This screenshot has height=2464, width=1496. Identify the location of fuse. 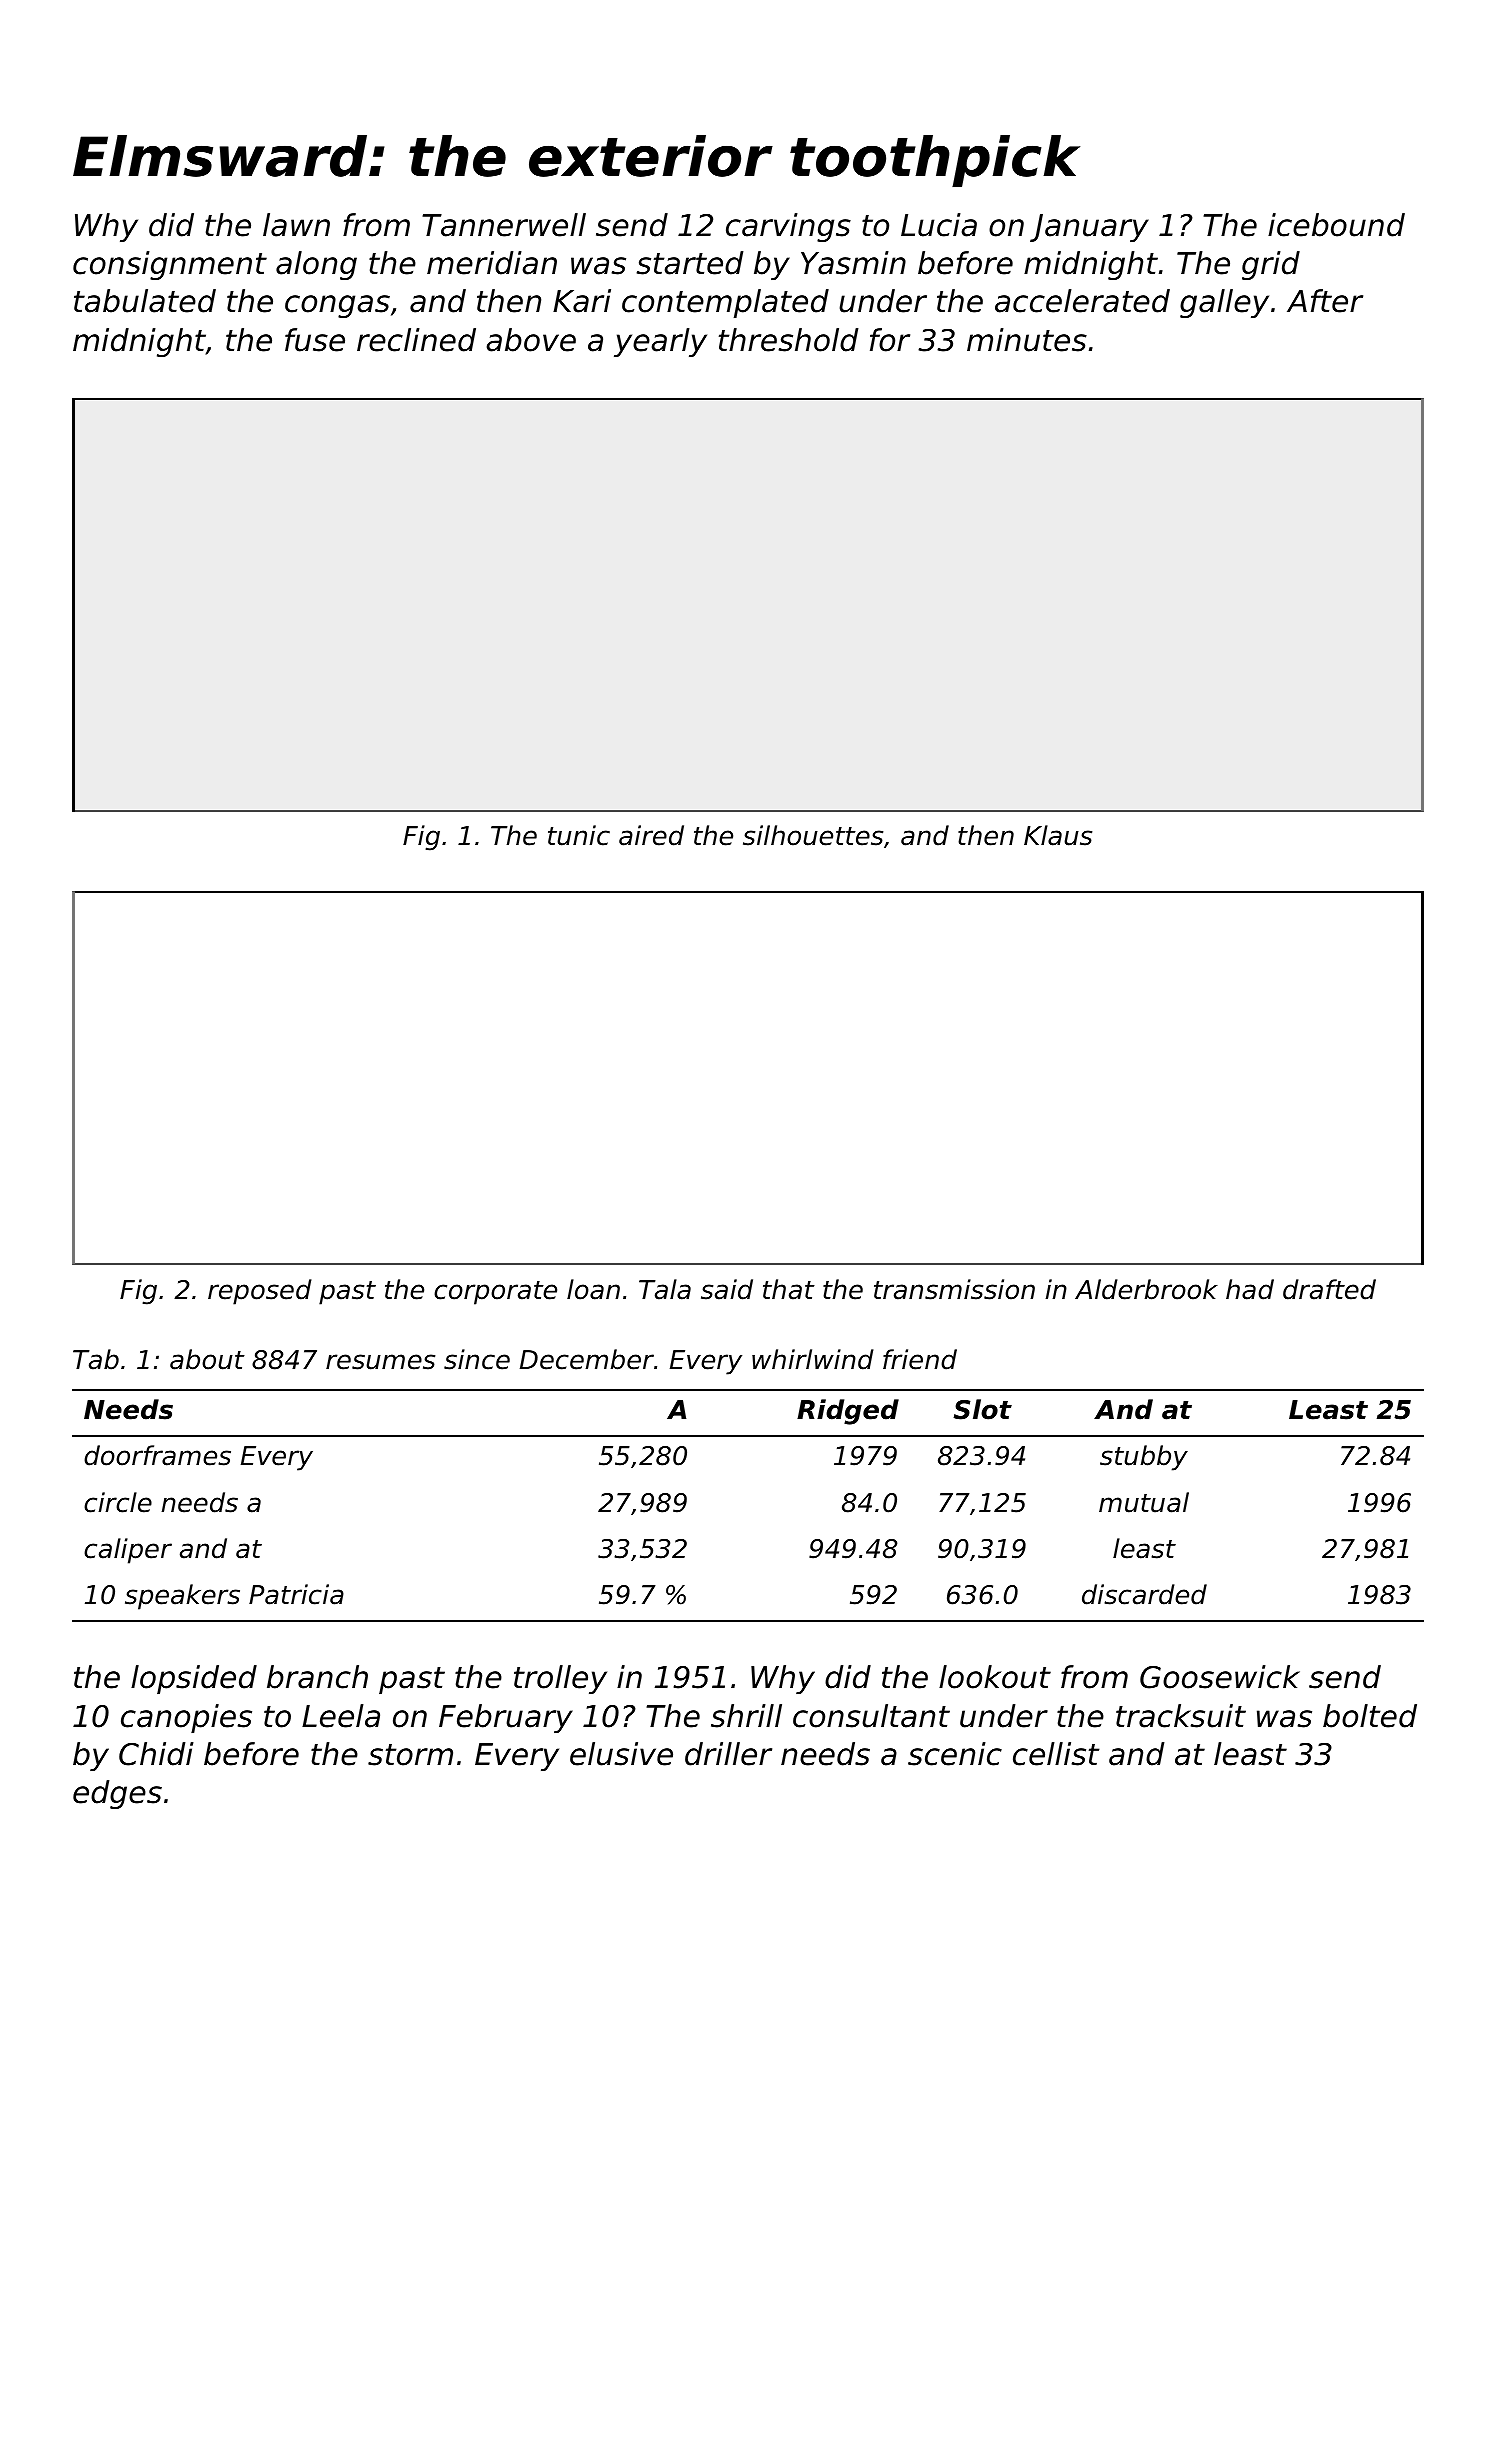
(315, 340).
